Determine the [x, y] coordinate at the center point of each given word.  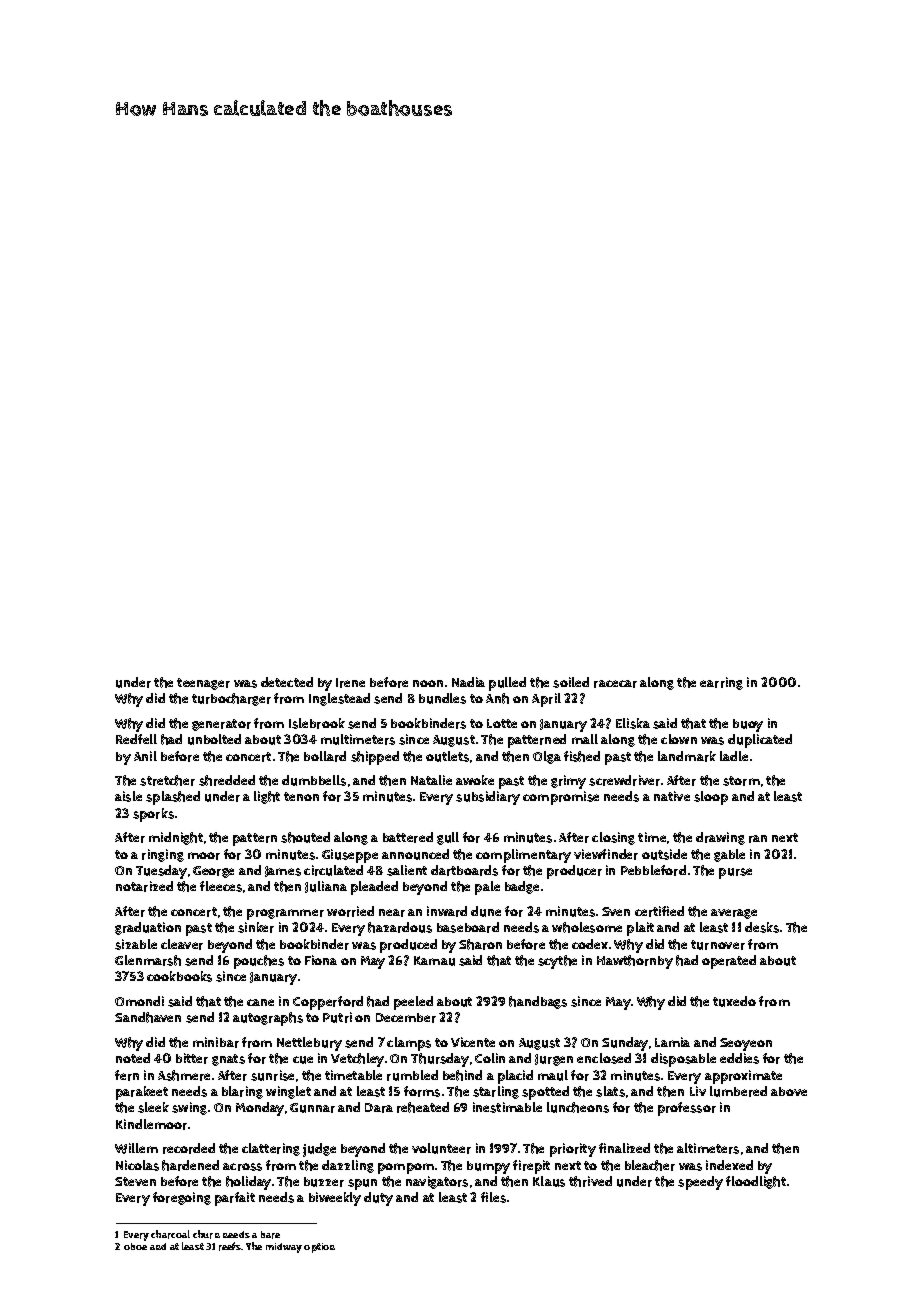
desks [762, 927]
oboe [135, 1246]
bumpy [488, 1167]
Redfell [136, 739]
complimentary [523, 856]
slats [610, 1091]
